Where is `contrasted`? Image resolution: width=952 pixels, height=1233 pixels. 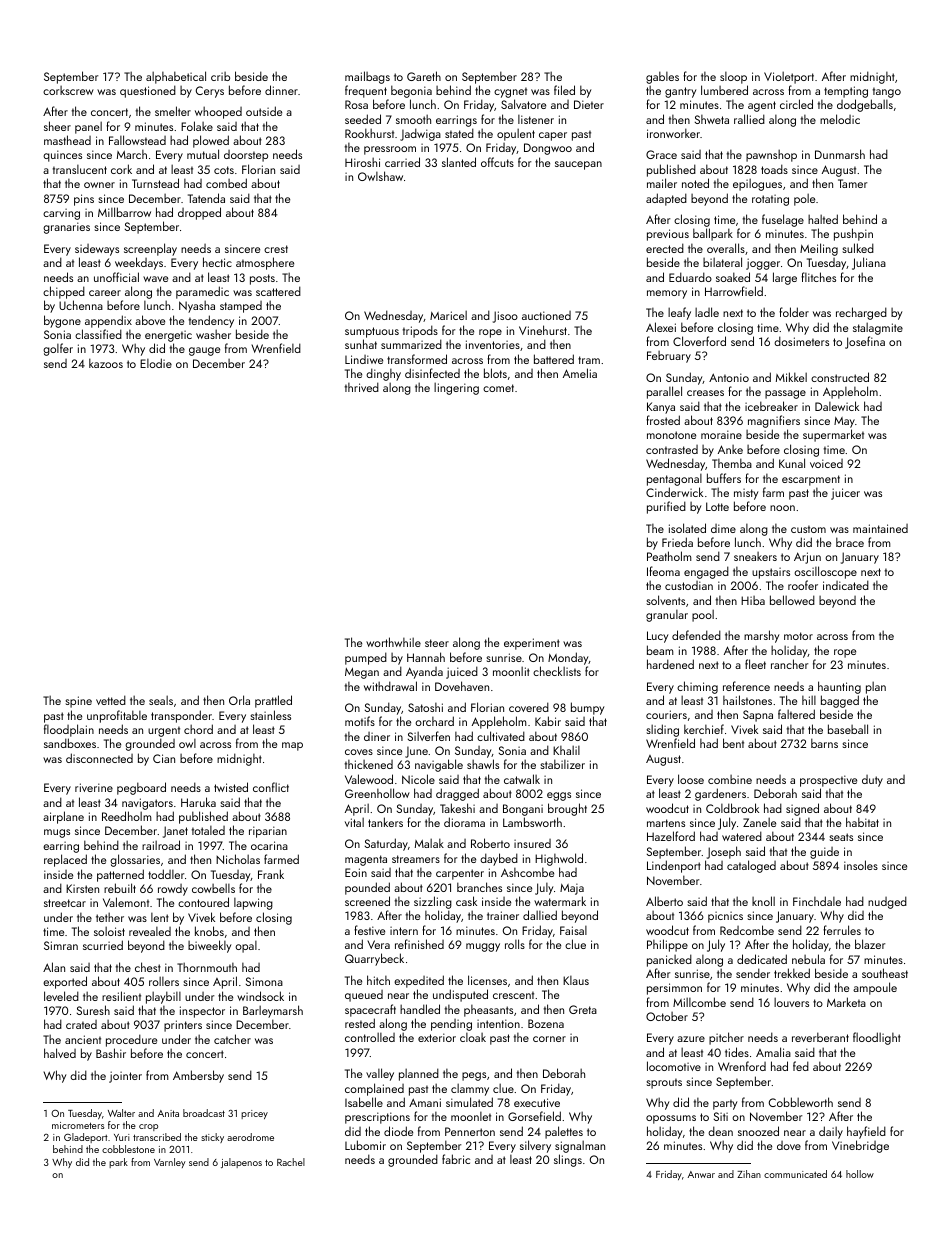 contrasted is located at coordinates (672, 449).
